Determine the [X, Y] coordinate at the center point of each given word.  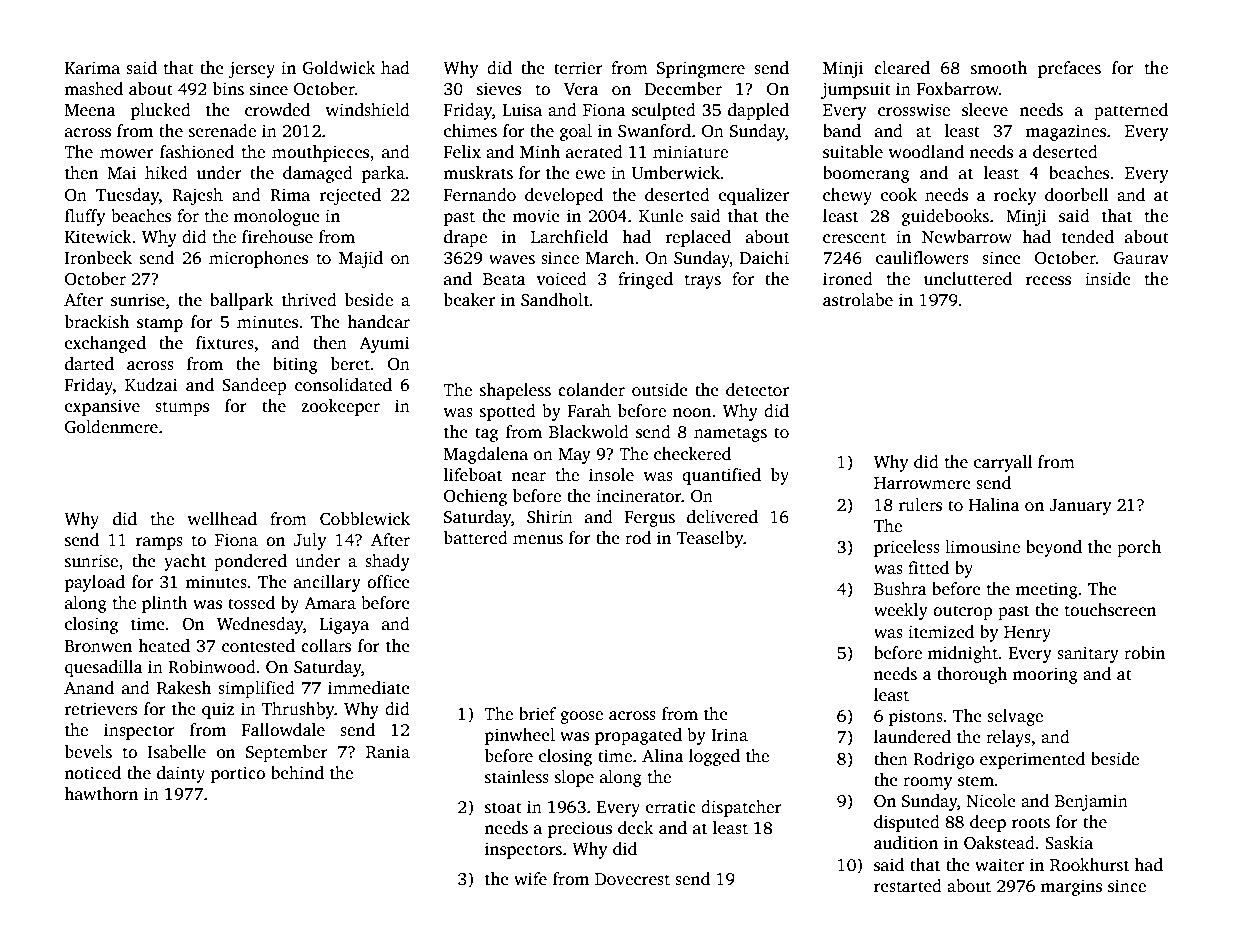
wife [530, 879]
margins [1071, 887]
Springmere [701, 69]
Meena [90, 110]
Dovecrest [632, 879]
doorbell [1077, 195]
